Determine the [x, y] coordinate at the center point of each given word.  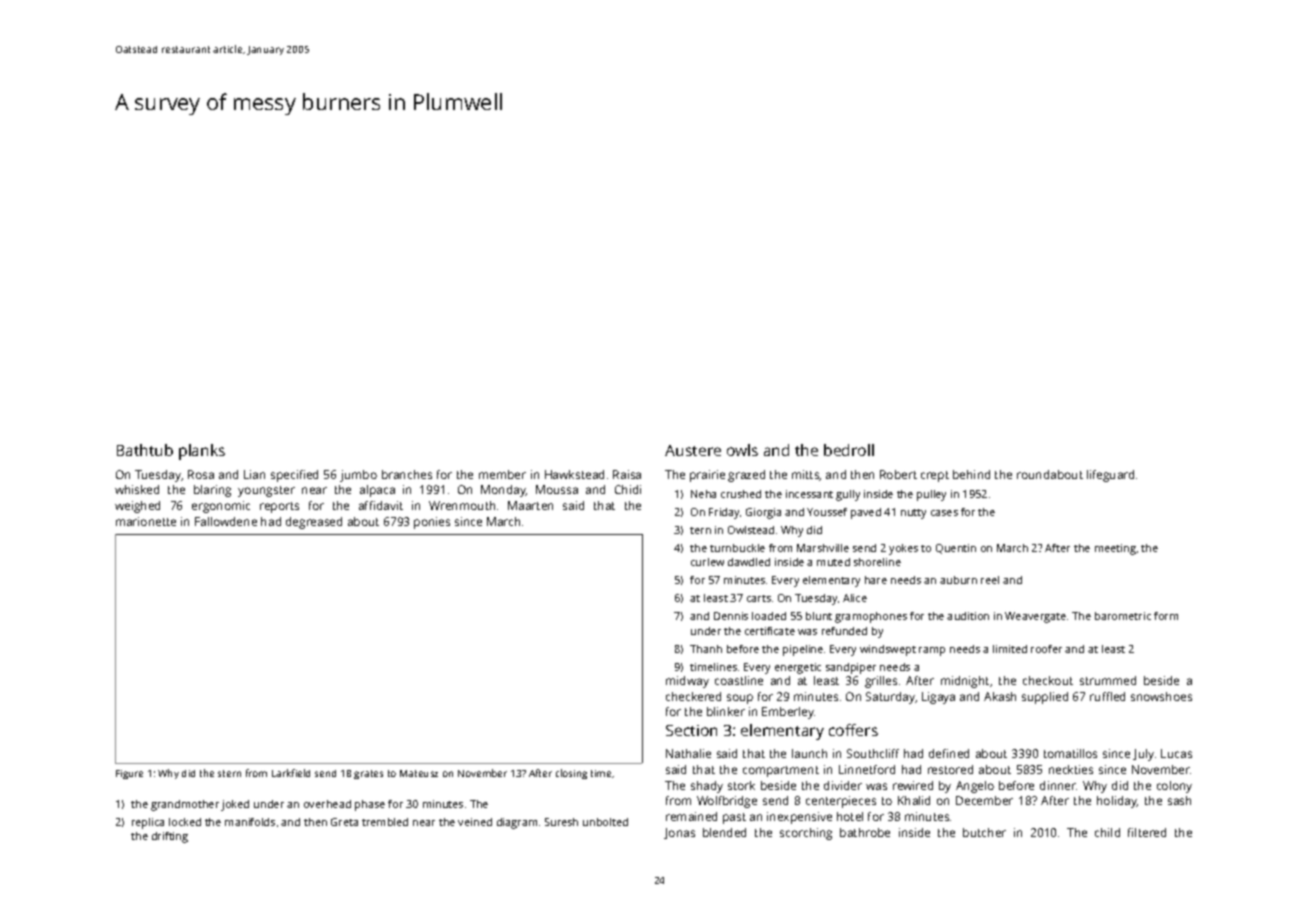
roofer [1046, 649]
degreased [314, 523]
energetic [798, 668]
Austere [693, 450]
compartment [781, 771]
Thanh [706, 649]
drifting [170, 837]
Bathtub [145, 450]
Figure [129, 774]
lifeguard [1110, 476]
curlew [707, 562]
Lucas [1176, 753]
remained [691, 816]
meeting [1115, 549]
